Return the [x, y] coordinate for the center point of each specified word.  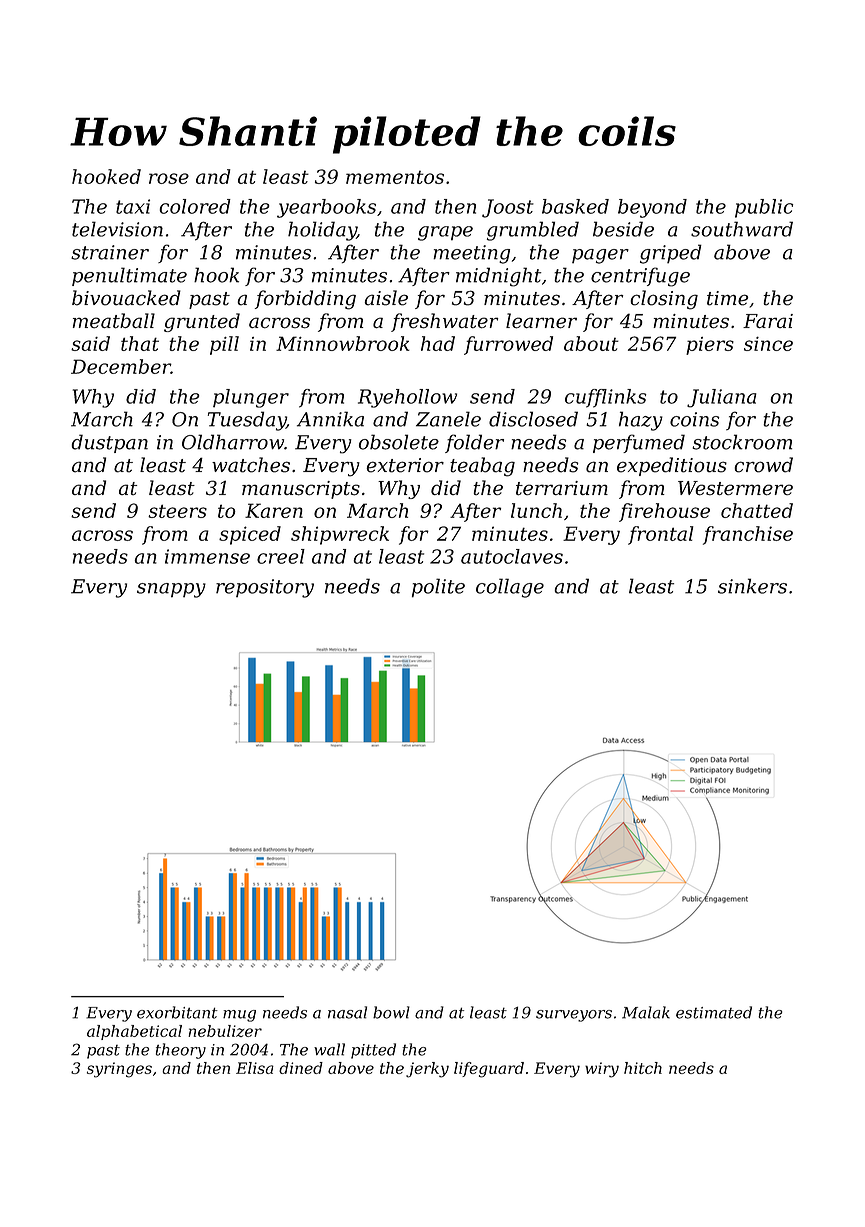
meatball [114, 321]
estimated [714, 1012]
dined [301, 1068]
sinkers [752, 586]
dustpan [110, 443]
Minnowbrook [343, 343]
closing [664, 300]
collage [510, 588]
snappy [171, 590]
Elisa [255, 1068]
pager [600, 256]
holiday [322, 231]
